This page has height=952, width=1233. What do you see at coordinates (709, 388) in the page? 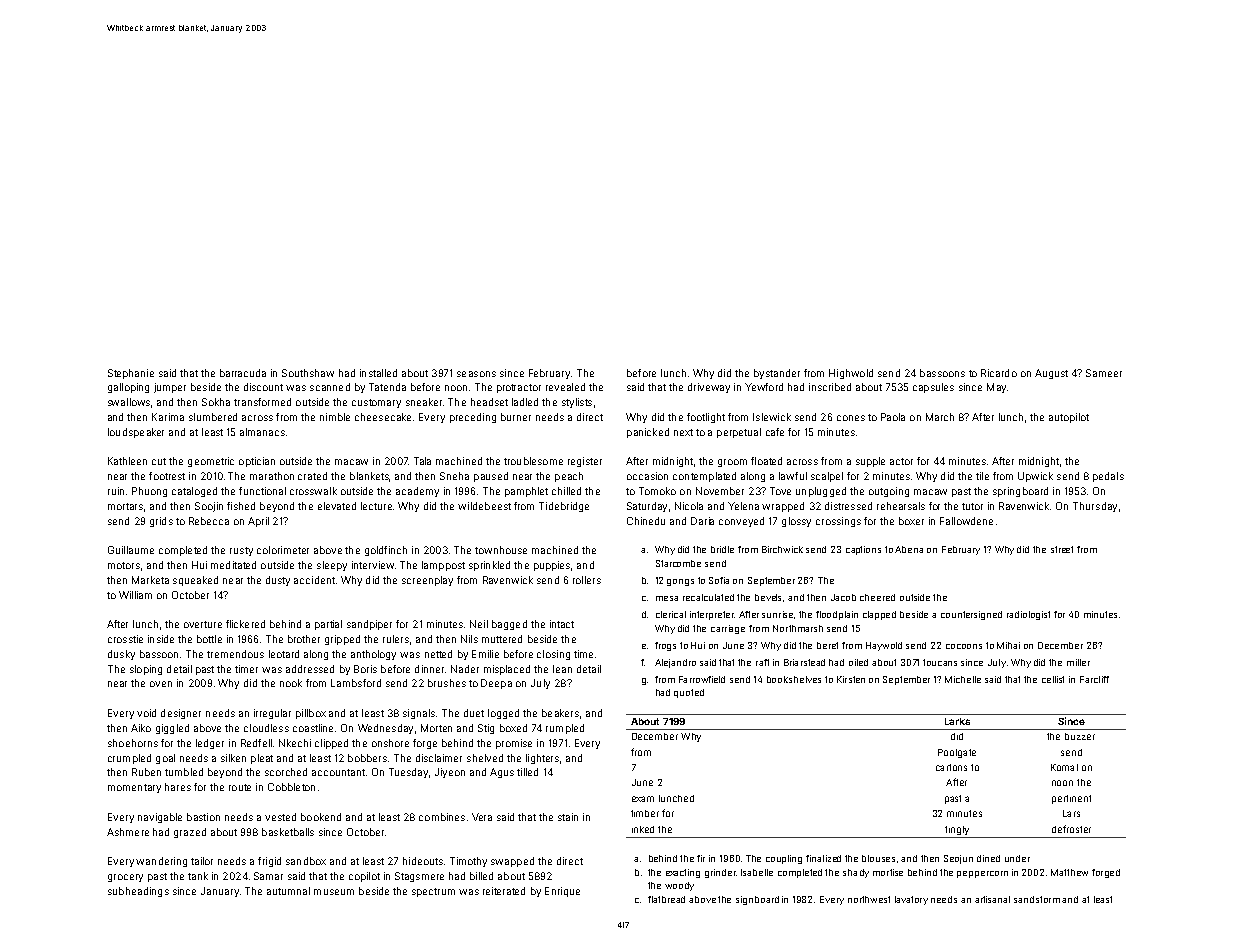
I see `driveway` at bounding box center [709, 388].
